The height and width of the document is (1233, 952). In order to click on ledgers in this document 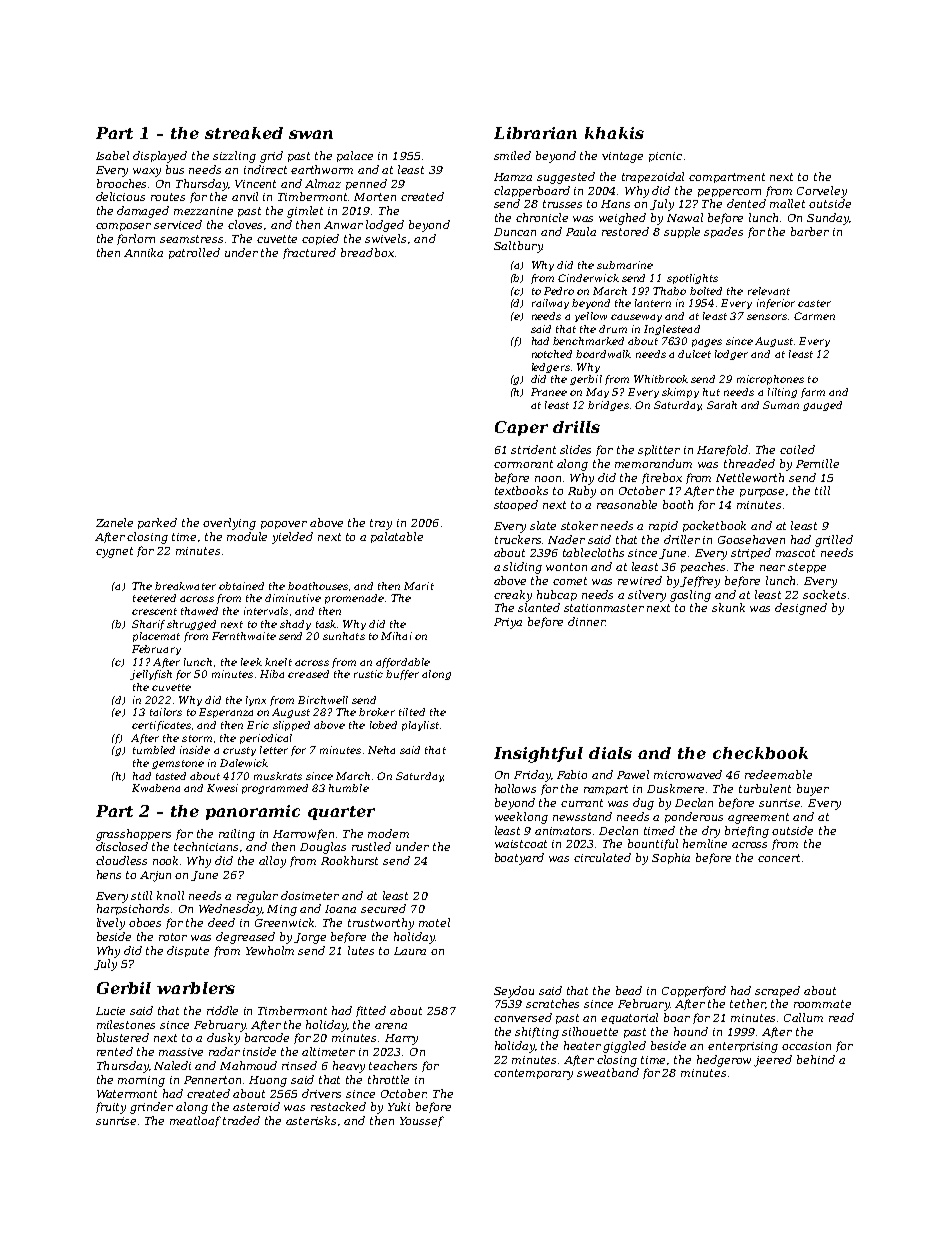, I will do `click(551, 368)`.
